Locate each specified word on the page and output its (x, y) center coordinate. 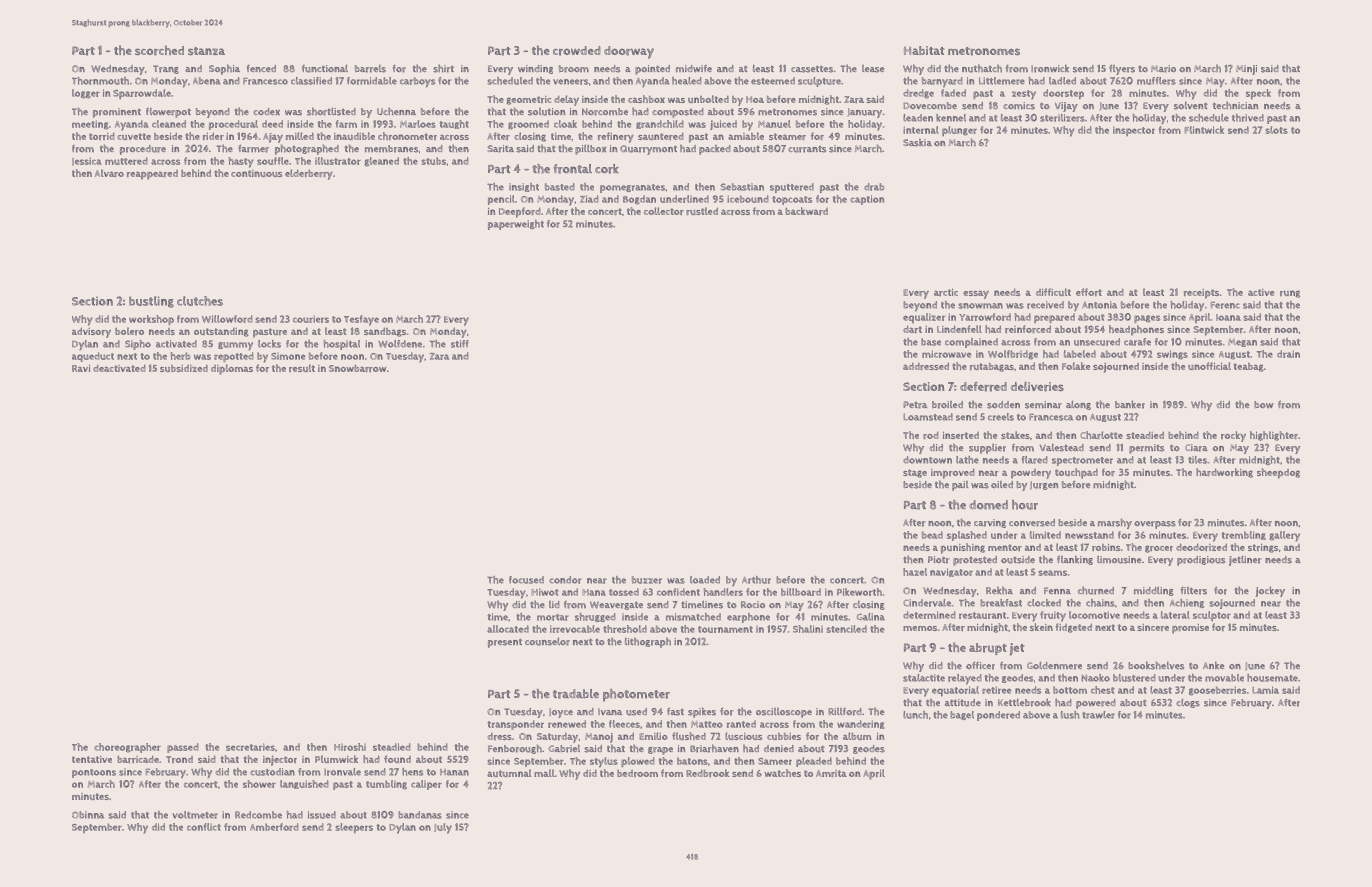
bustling (151, 302)
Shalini (808, 629)
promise (1190, 629)
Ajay (273, 138)
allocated (508, 629)
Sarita (500, 149)
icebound (748, 199)
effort (1089, 292)
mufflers (1156, 81)
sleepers (354, 828)
